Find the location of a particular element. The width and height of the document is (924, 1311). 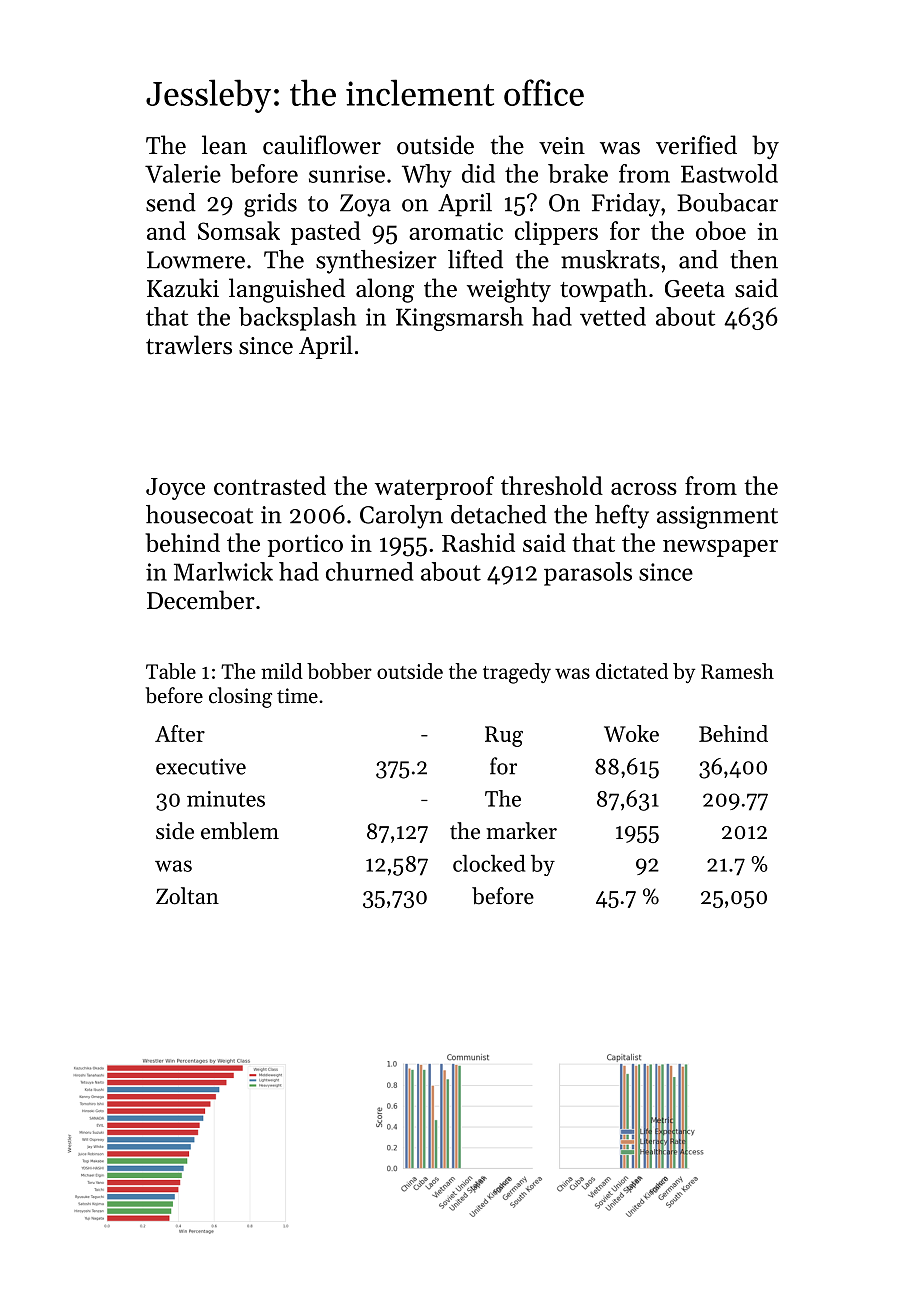

Marlwick is located at coordinates (223, 571).
